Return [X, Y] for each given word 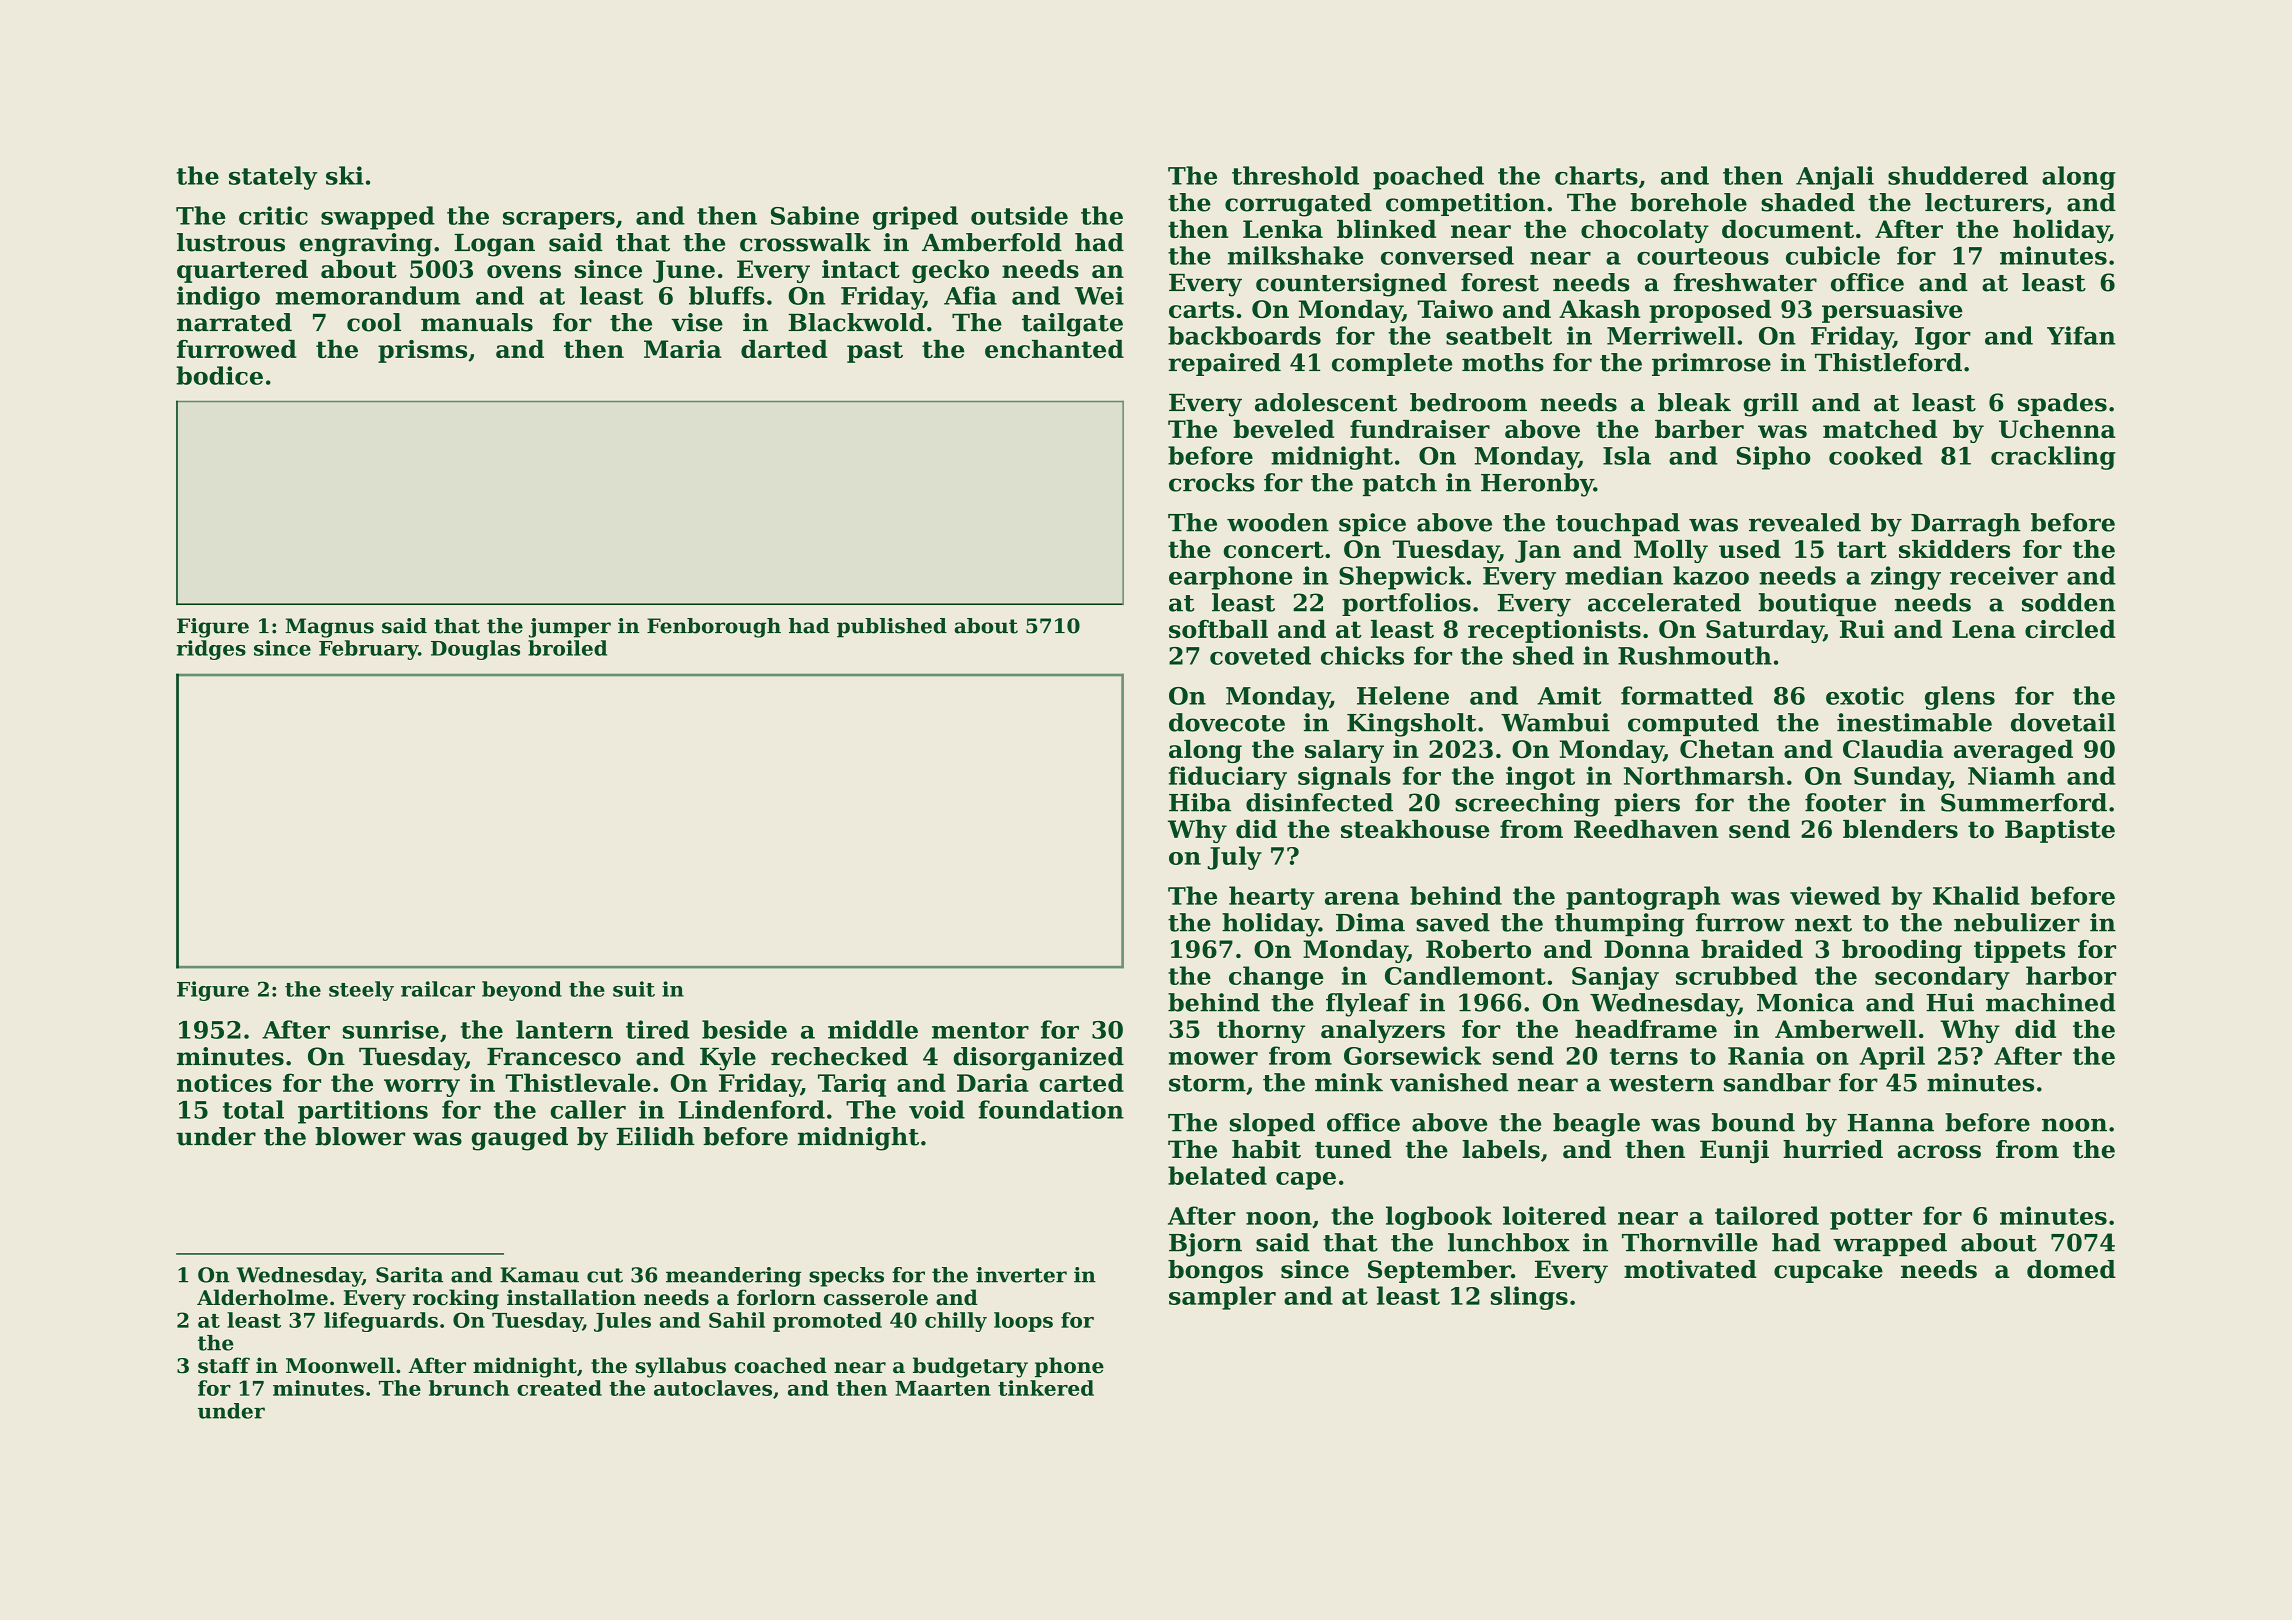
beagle [1596, 1125]
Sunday [1902, 778]
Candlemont [1465, 975]
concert [1273, 549]
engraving [366, 245]
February [368, 650]
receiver [2004, 575]
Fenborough [714, 628]
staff [224, 1365]
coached [780, 1365]
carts [1201, 309]
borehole [1688, 202]
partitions [363, 1112]
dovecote [1227, 722]
